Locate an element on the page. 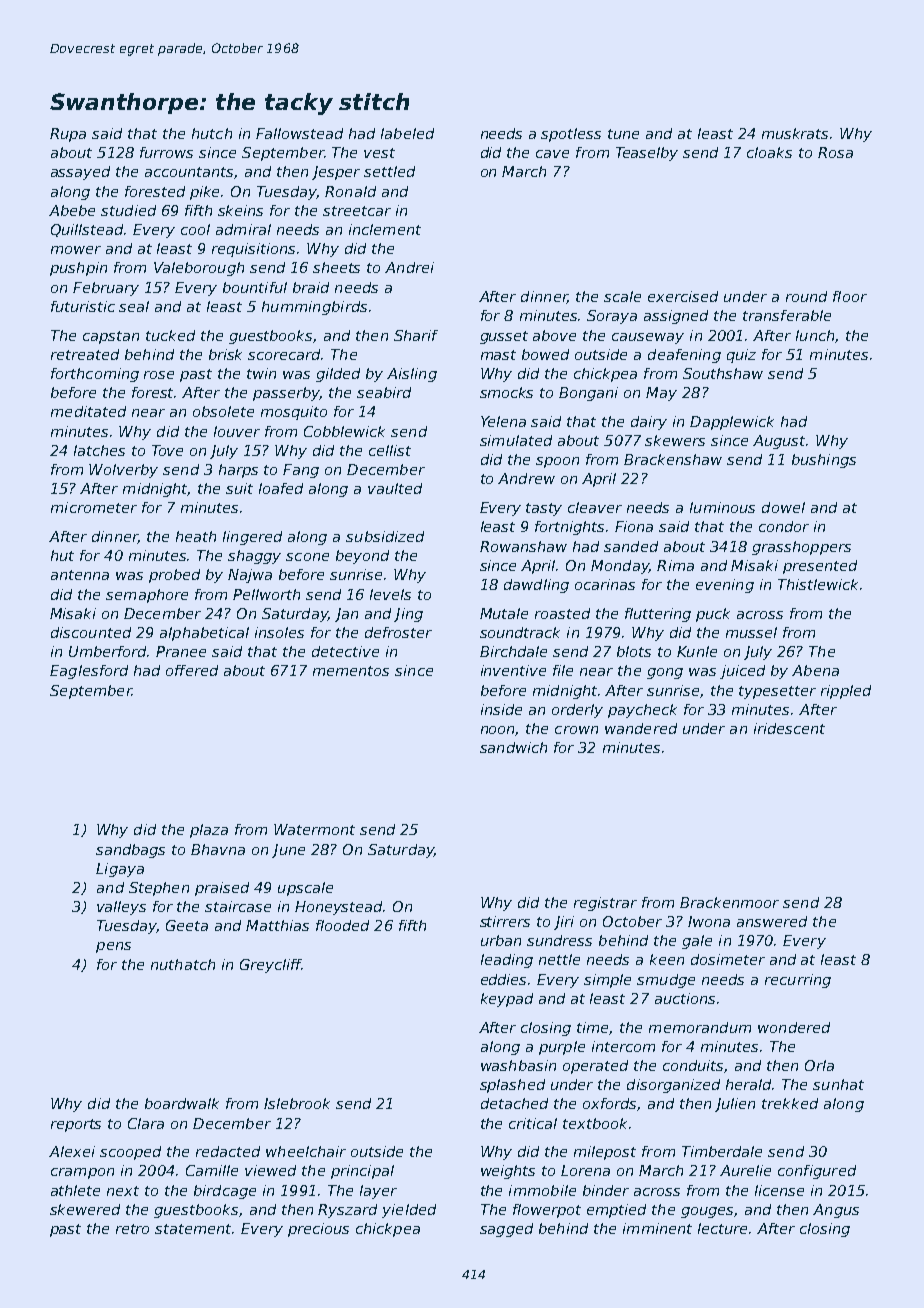  Angus is located at coordinates (836, 1211).
